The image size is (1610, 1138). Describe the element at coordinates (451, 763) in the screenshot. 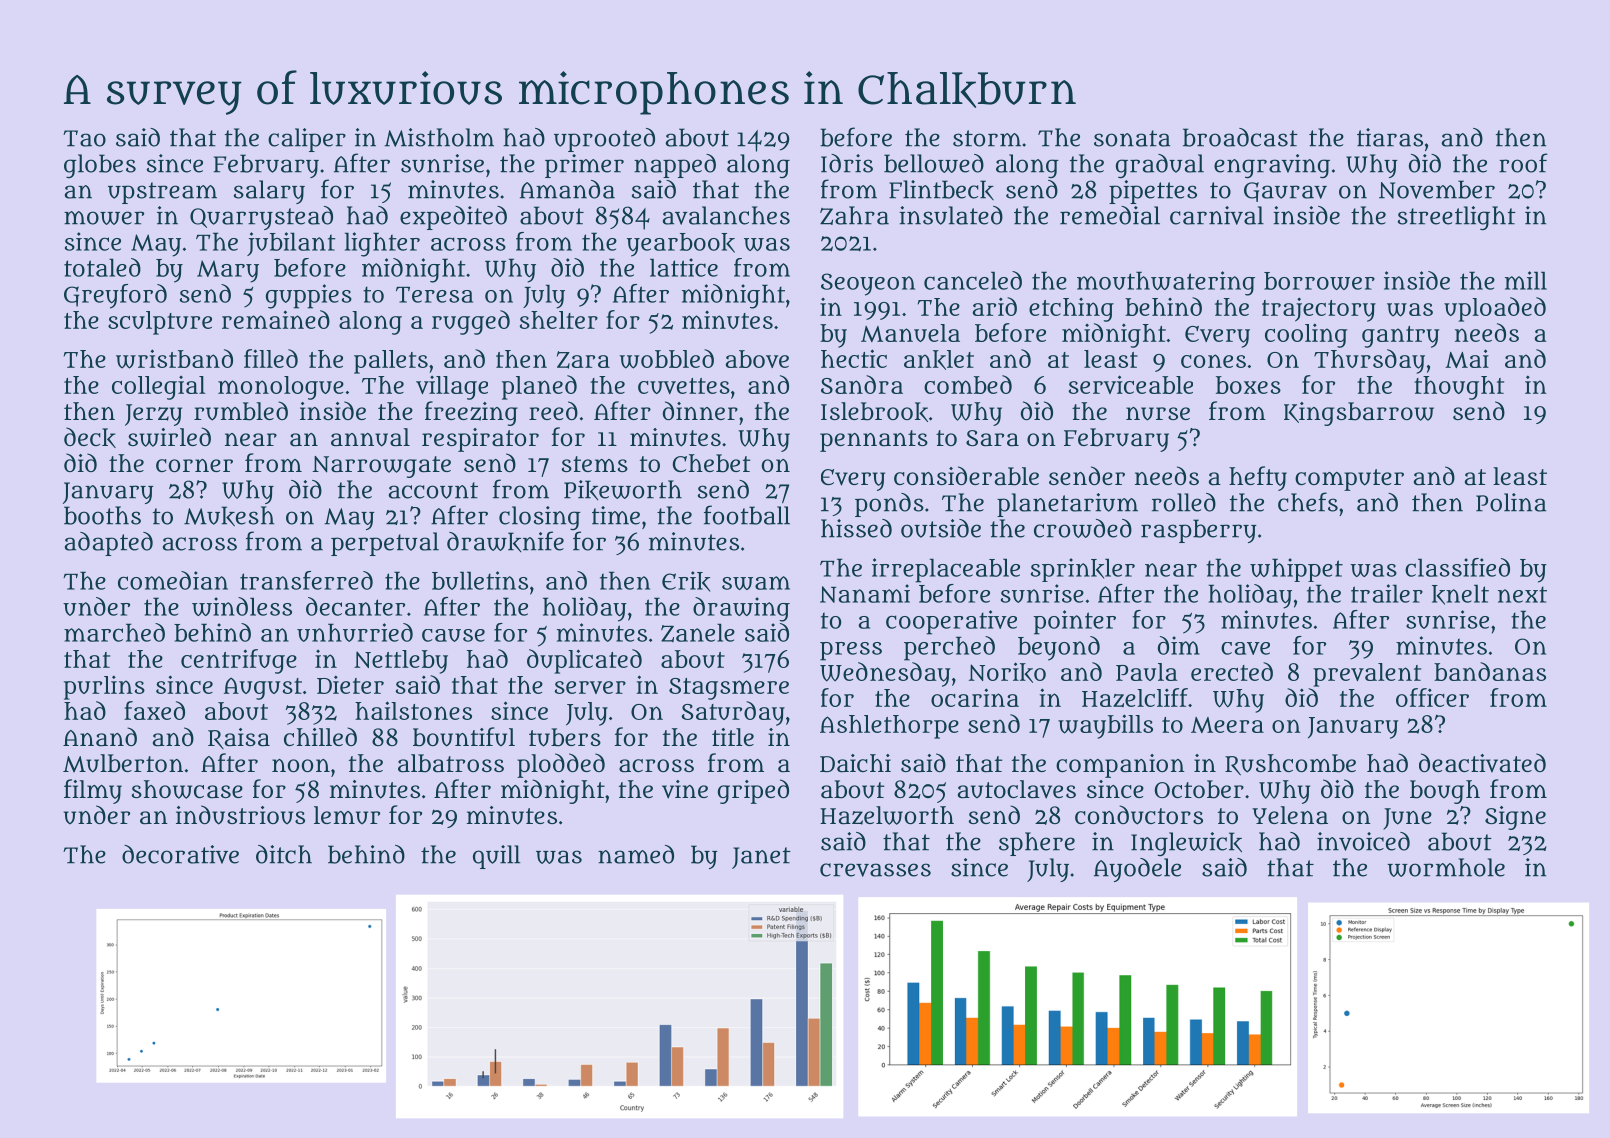

I see `albatross` at that location.
